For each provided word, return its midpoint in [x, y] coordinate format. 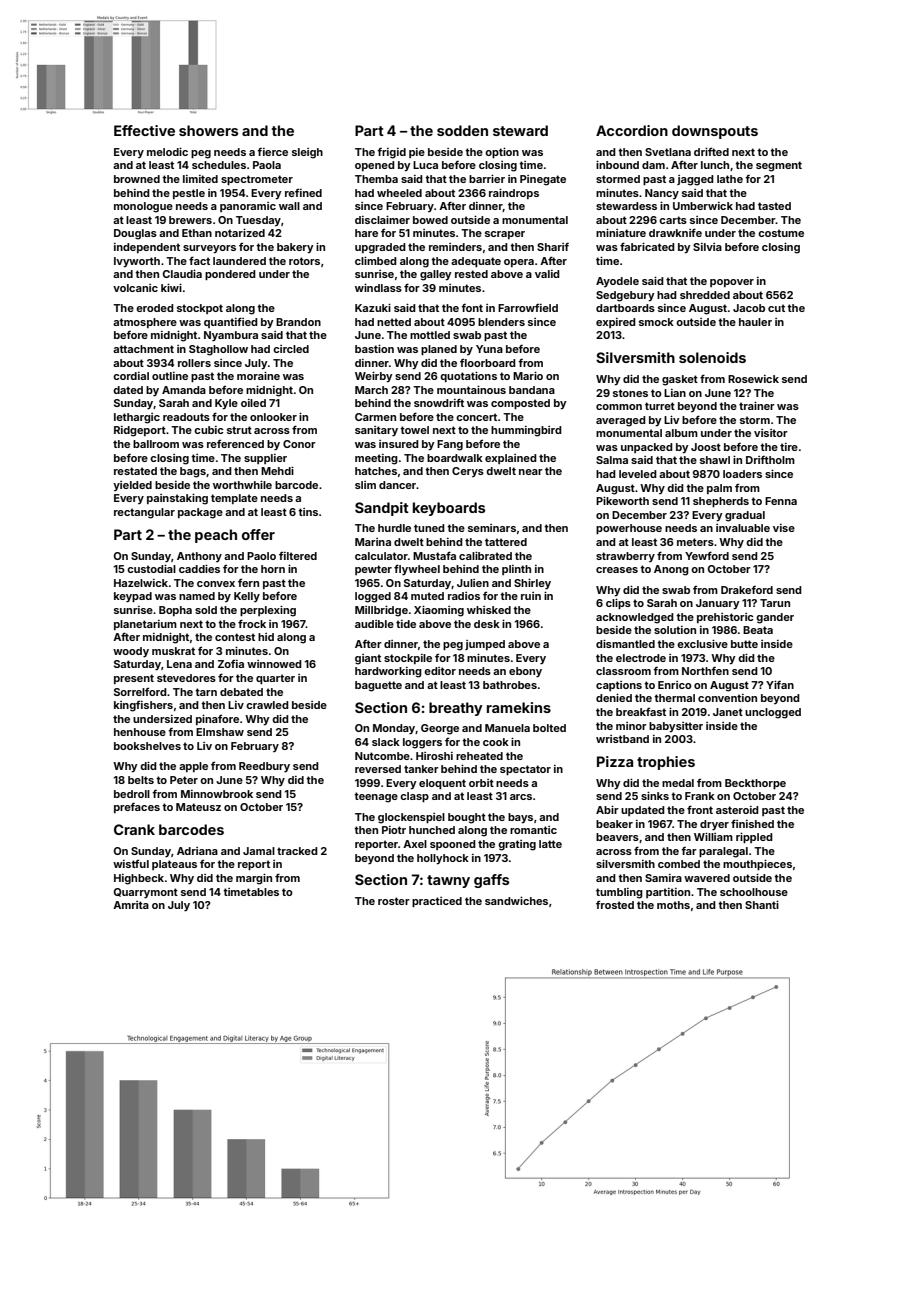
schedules [219, 165]
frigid [391, 153]
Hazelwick [141, 583]
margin [254, 879]
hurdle [394, 528]
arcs [521, 797]
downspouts [715, 132]
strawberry [625, 557]
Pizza [615, 761]
